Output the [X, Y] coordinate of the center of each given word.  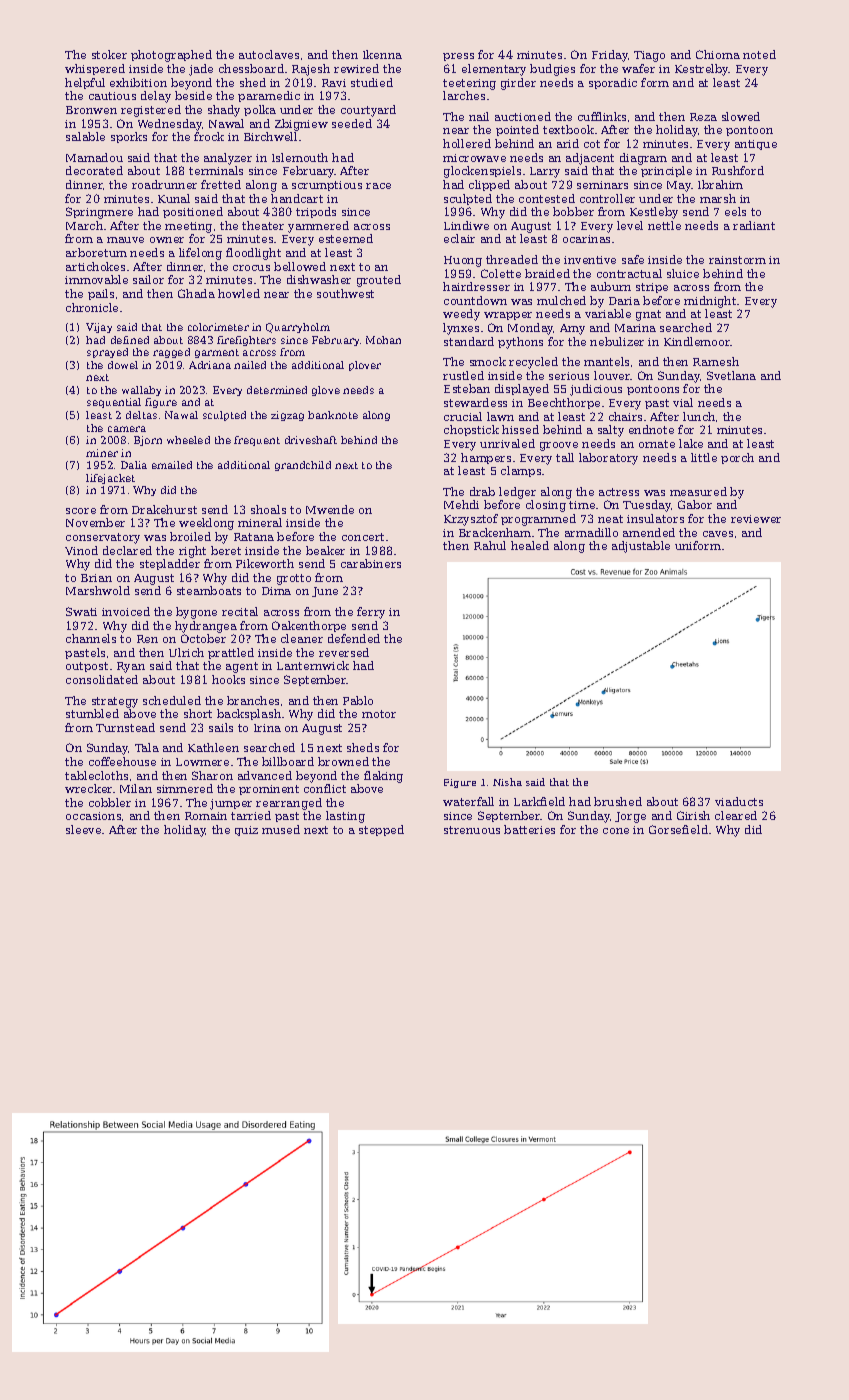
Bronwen [91, 110]
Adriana [210, 365]
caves [718, 534]
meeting [188, 227]
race [378, 186]
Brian [96, 578]
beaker [325, 550]
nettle [664, 225]
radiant [754, 225]
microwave [474, 158]
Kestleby [654, 213]
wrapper [508, 316]
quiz [246, 831]
